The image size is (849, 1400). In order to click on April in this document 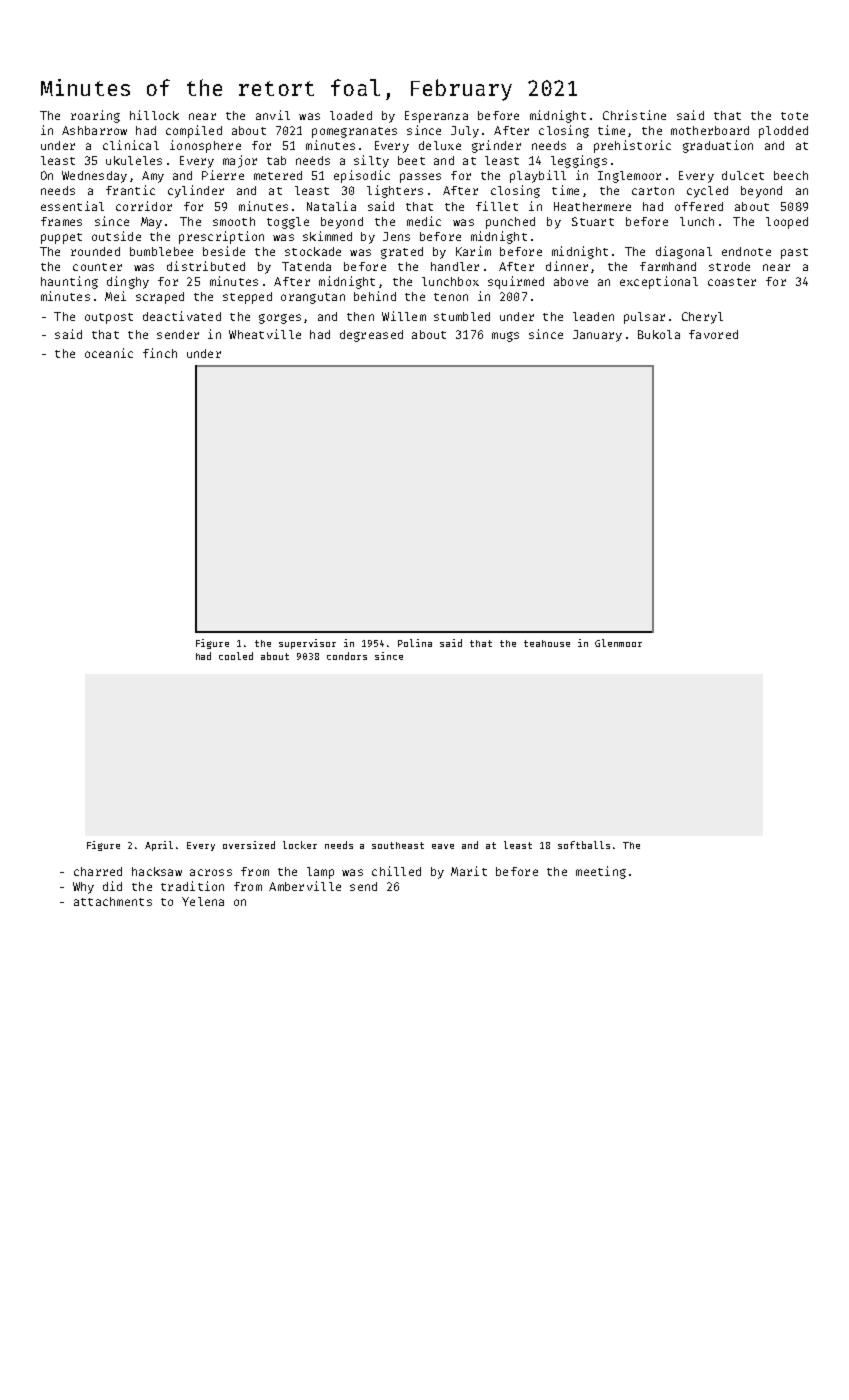, I will do `click(159, 846)`.
